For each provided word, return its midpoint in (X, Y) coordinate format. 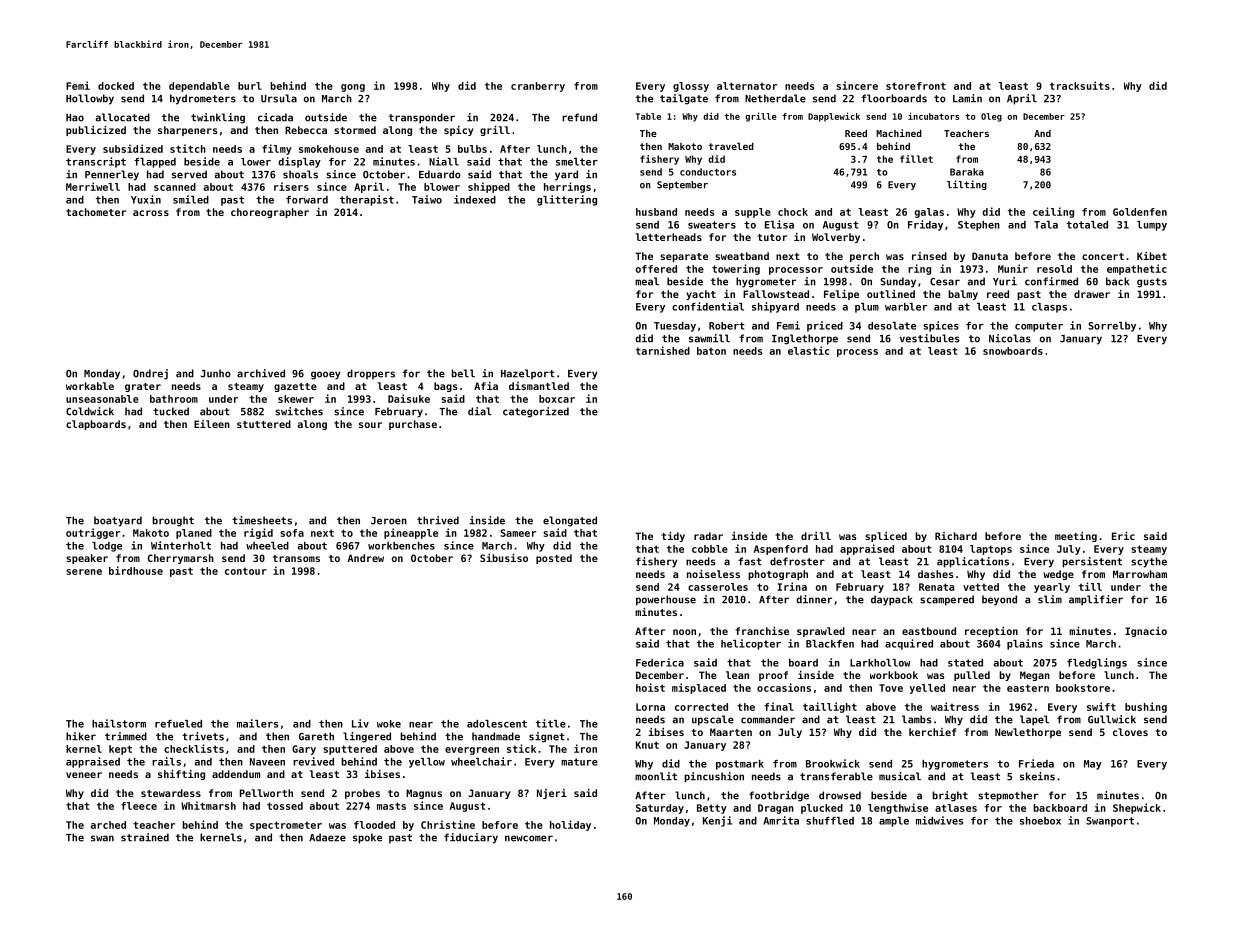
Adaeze (327, 837)
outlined (891, 294)
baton (711, 351)
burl (250, 86)
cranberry (538, 87)
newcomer (529, 838)
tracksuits (1080, 85)
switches (299, 411)
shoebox (1040, 821)
